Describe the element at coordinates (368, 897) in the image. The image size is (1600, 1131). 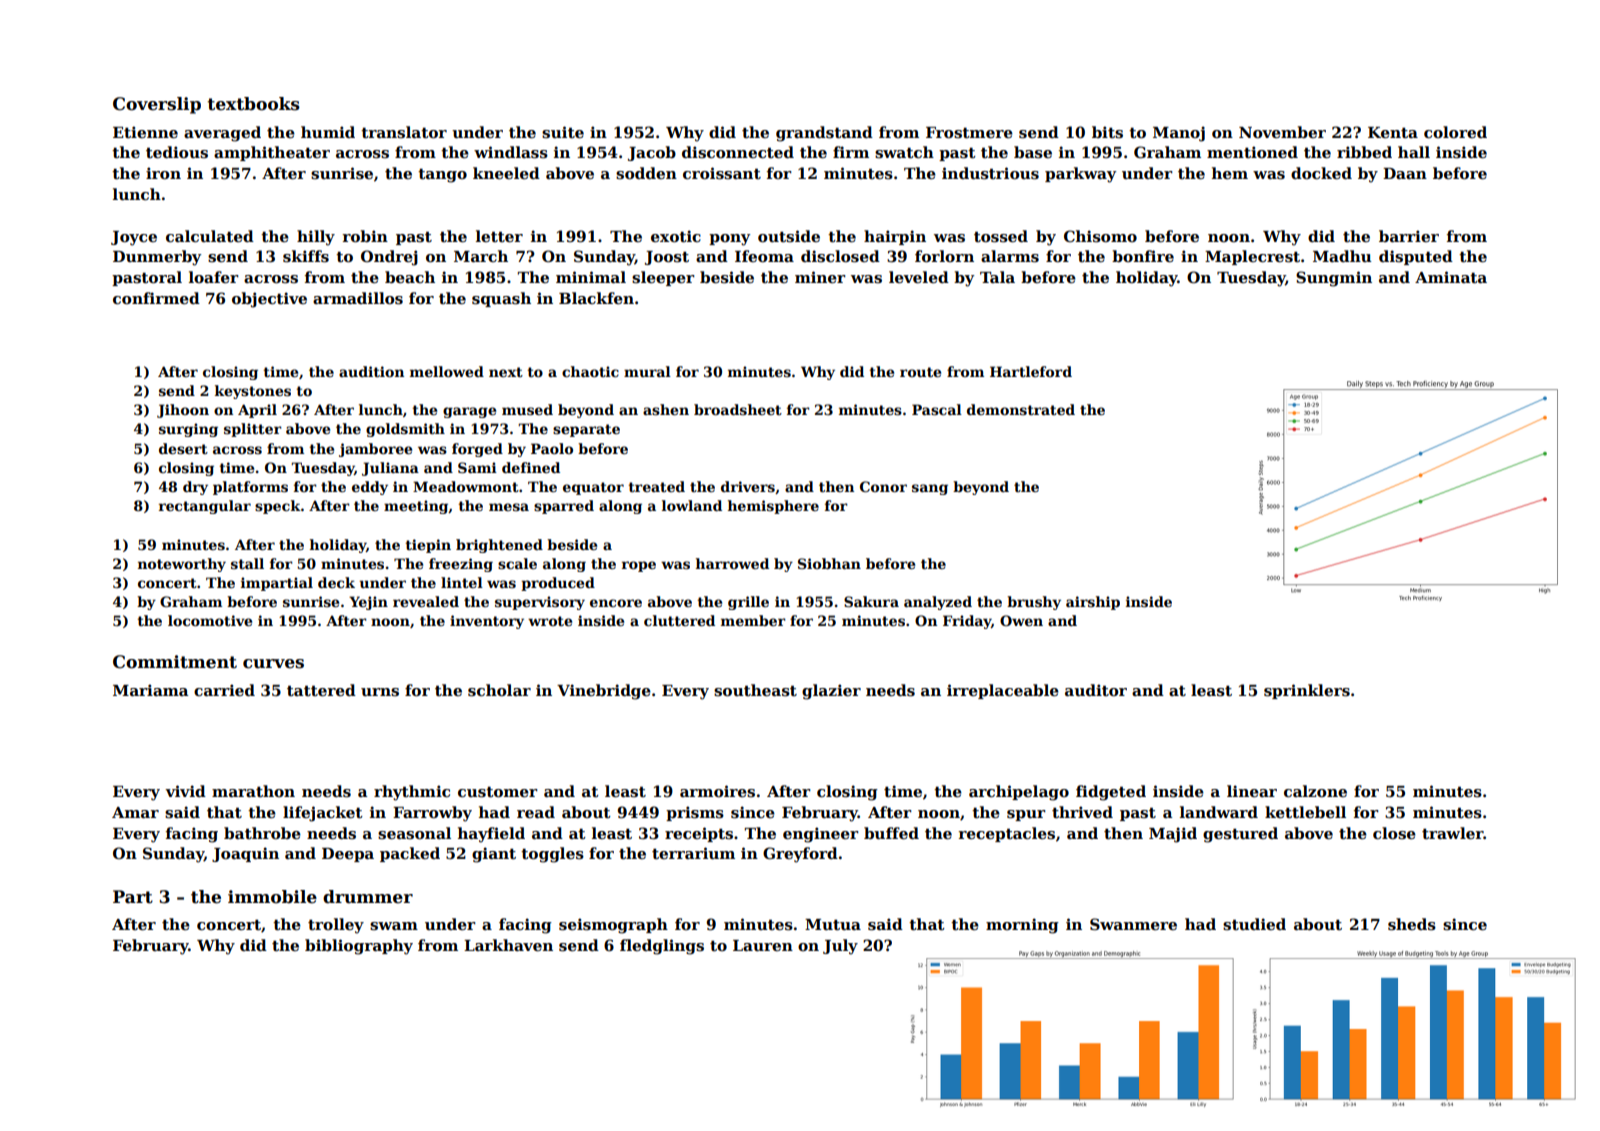
I see `drummer` at that location.
